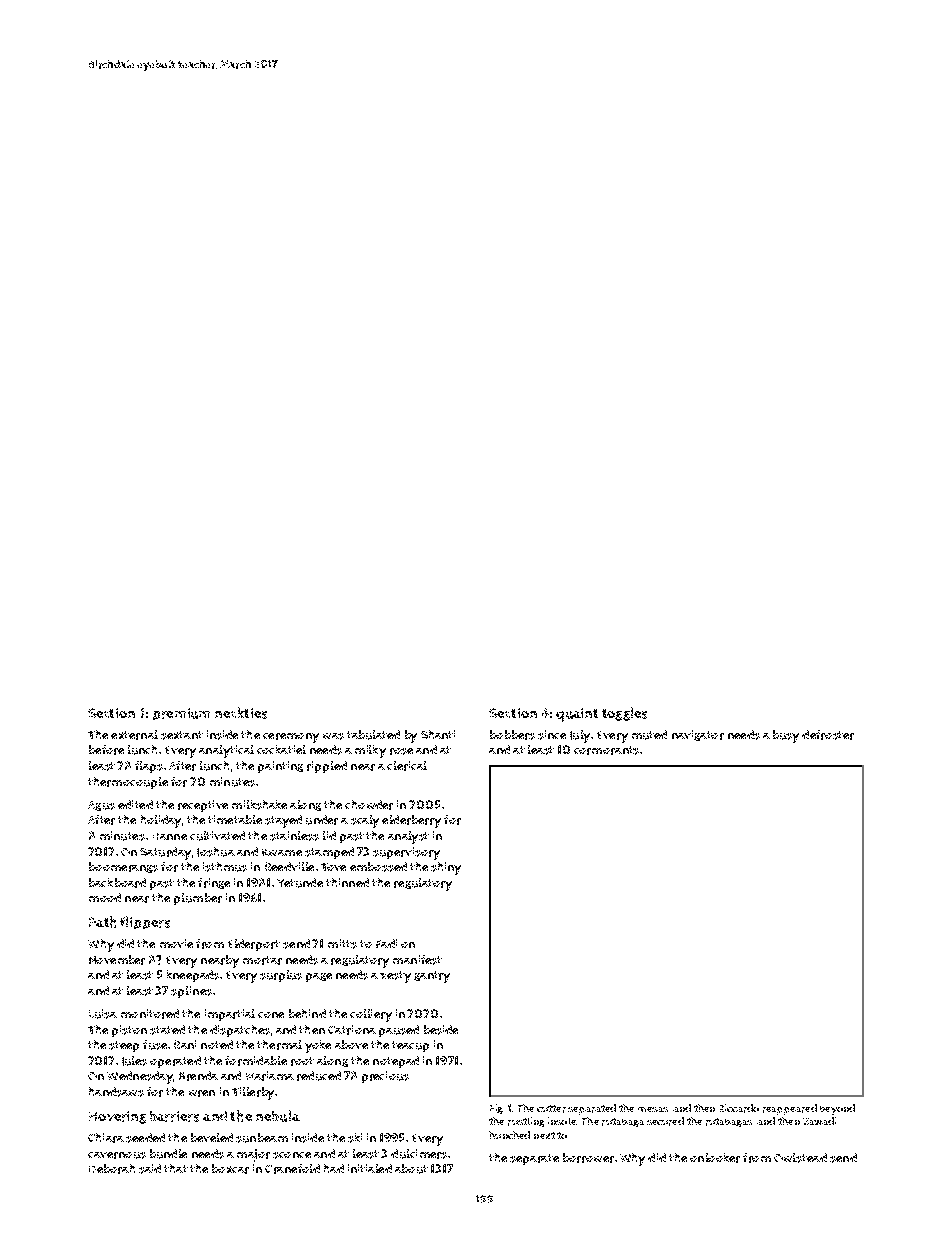  Describe the element at coordinates (410, 1046) in the screenshot. I see `teacup` at that location.
